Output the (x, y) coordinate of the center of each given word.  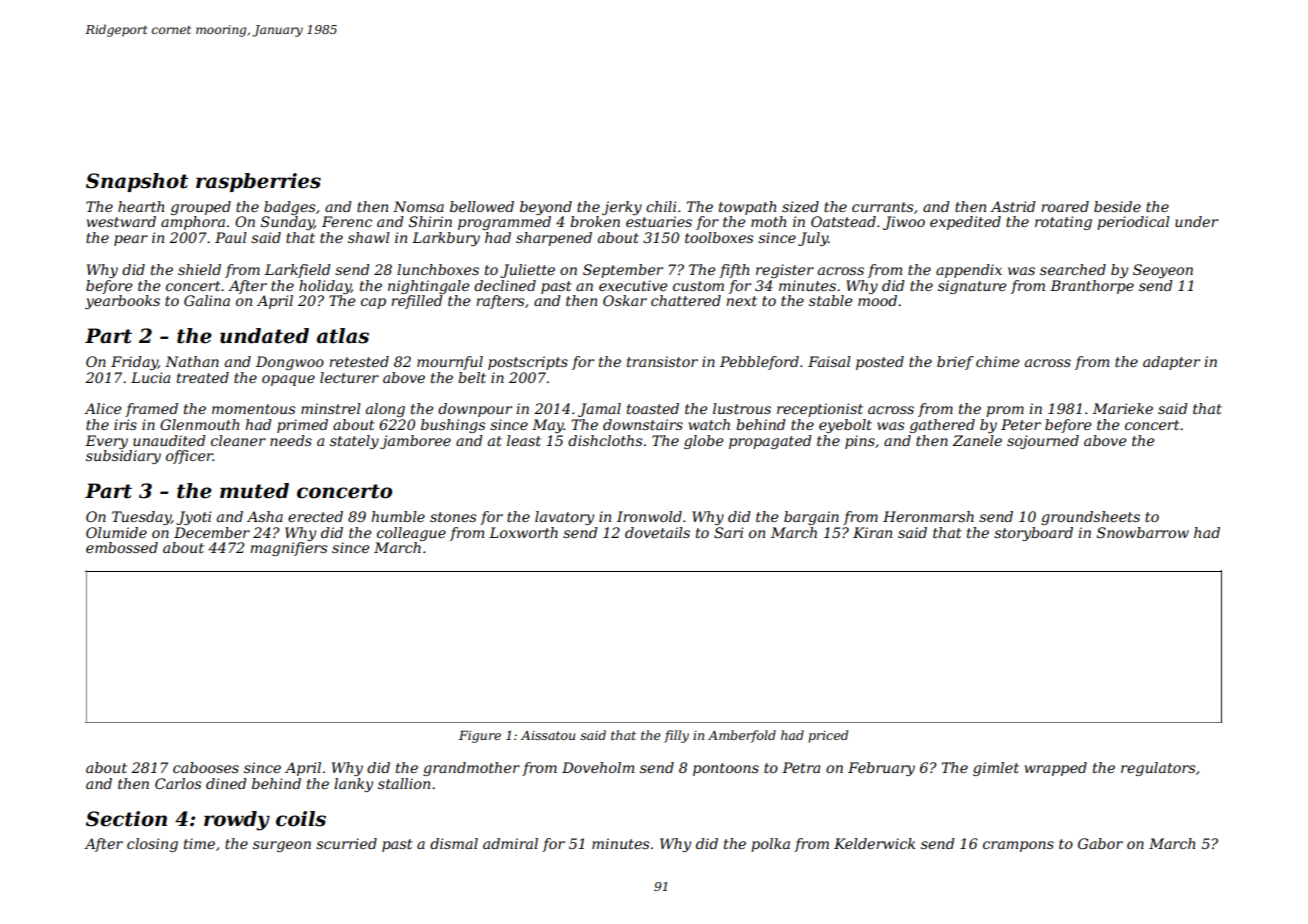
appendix (969, 271)
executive (633, 285)
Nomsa (418, 206)
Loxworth (523, 532)
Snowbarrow (1143, 532)
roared (1065, 206)
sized (800, 207)
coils (301, 819)
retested (359, 361)
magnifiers (288, 549)
